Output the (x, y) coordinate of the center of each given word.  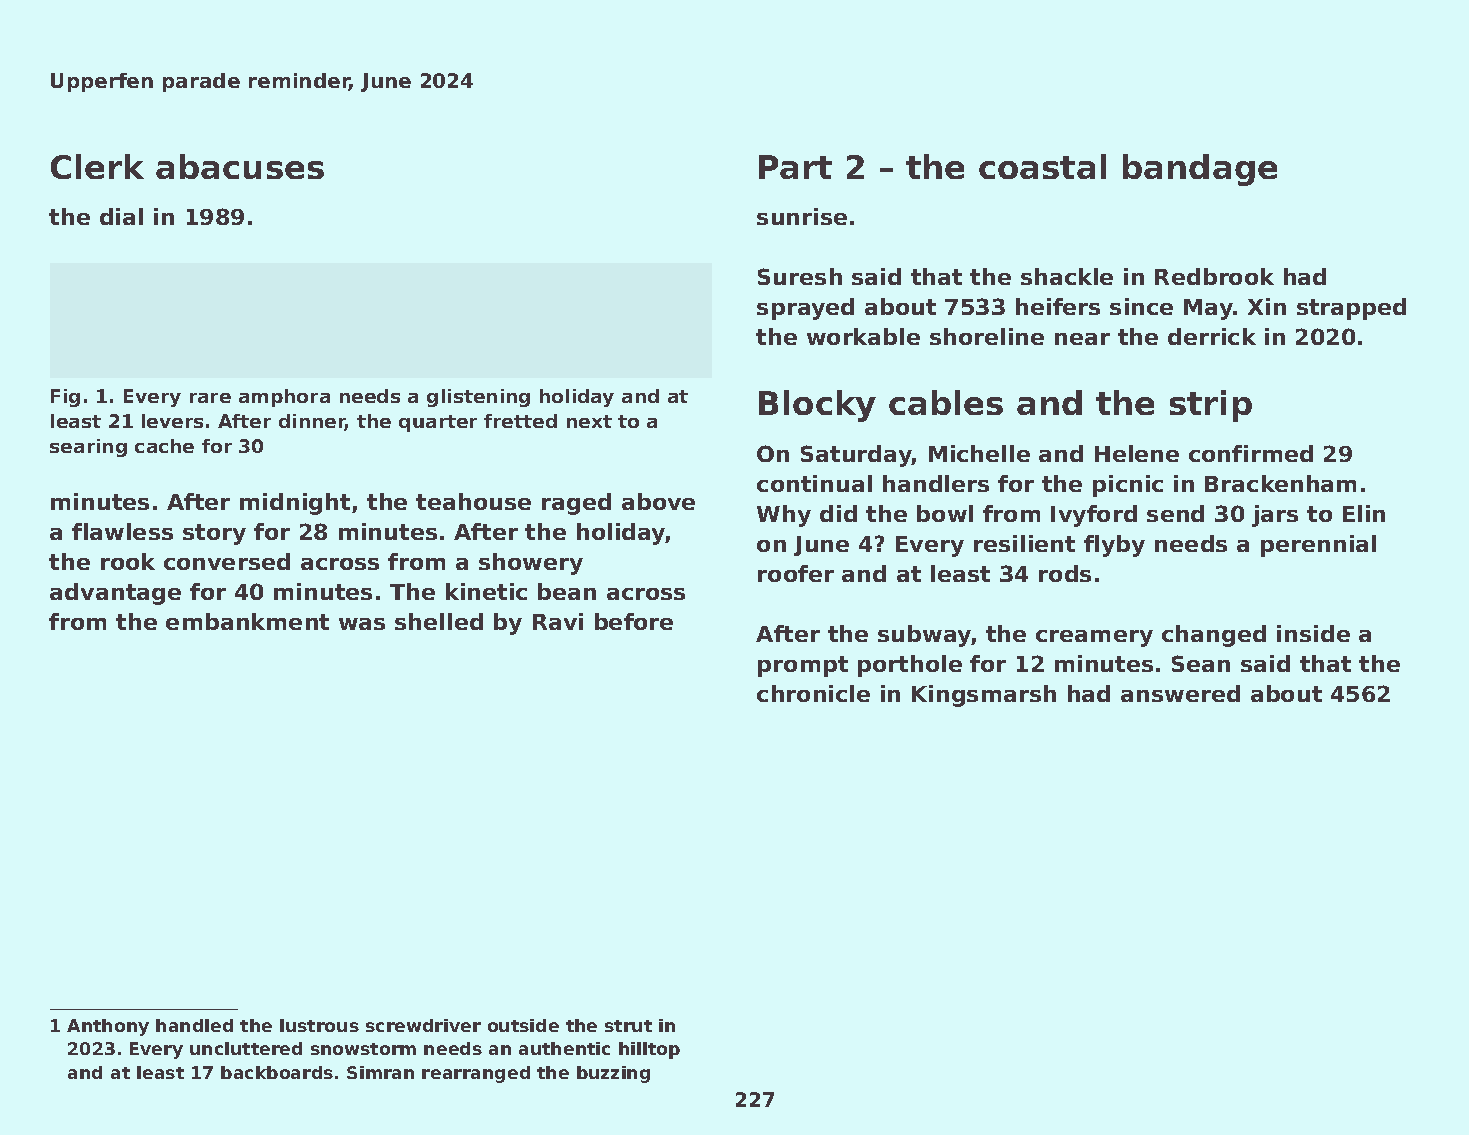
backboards (277, 1072)
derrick (1212, 336)
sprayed (805, 309)
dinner (312, 422)
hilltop (649, 1050)
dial (121, 216)
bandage (1200, 170)
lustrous (319, 1025)
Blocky (817, 406)
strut (628, 1026)
